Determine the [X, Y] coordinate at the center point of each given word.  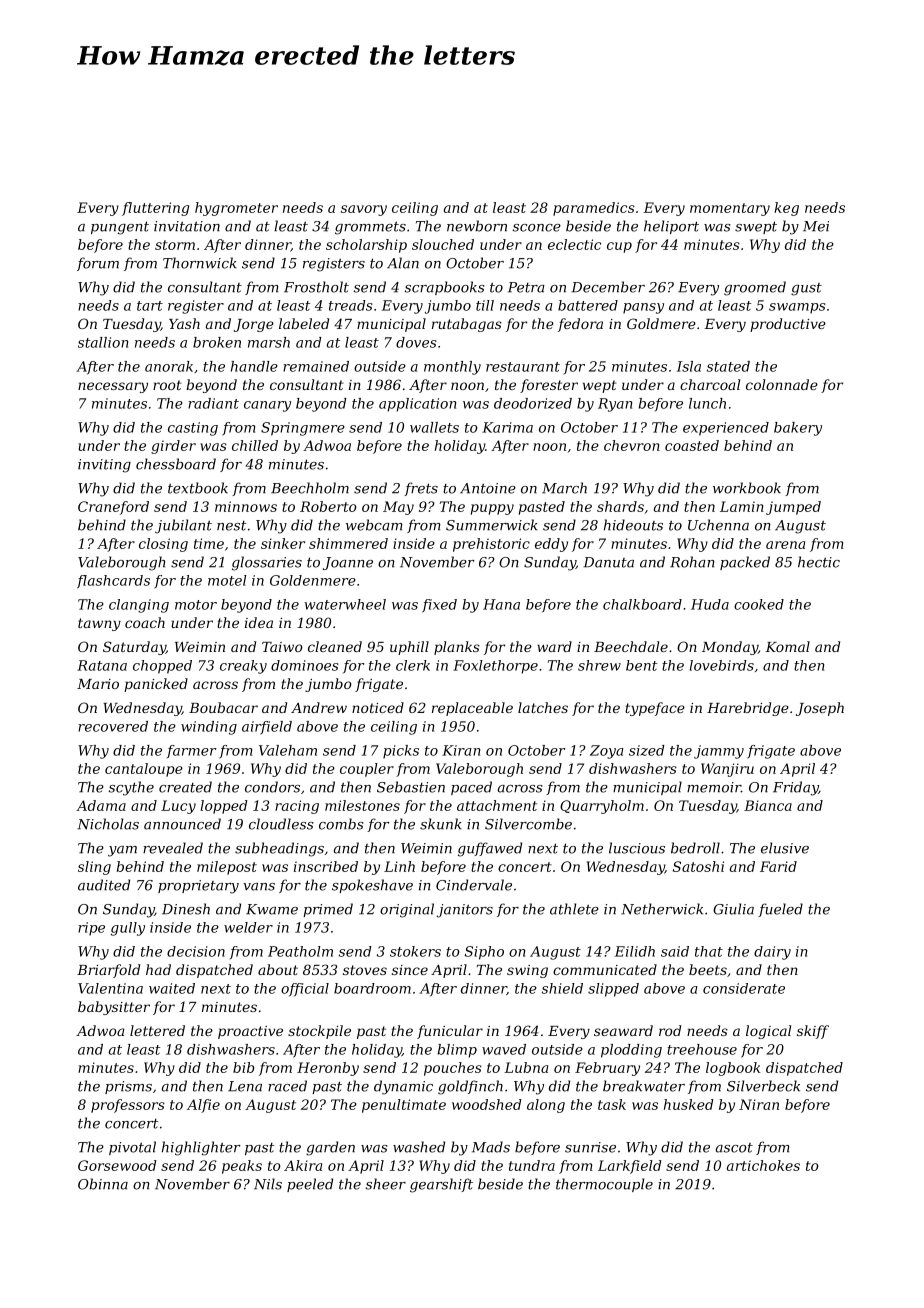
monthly [452, 368]
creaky [243, 667]
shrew [599, 665]
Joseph [820, 709]
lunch [707, 403]
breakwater [644, 1086]
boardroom [372, 988]
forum [98, 264]
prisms [128, 1087]
